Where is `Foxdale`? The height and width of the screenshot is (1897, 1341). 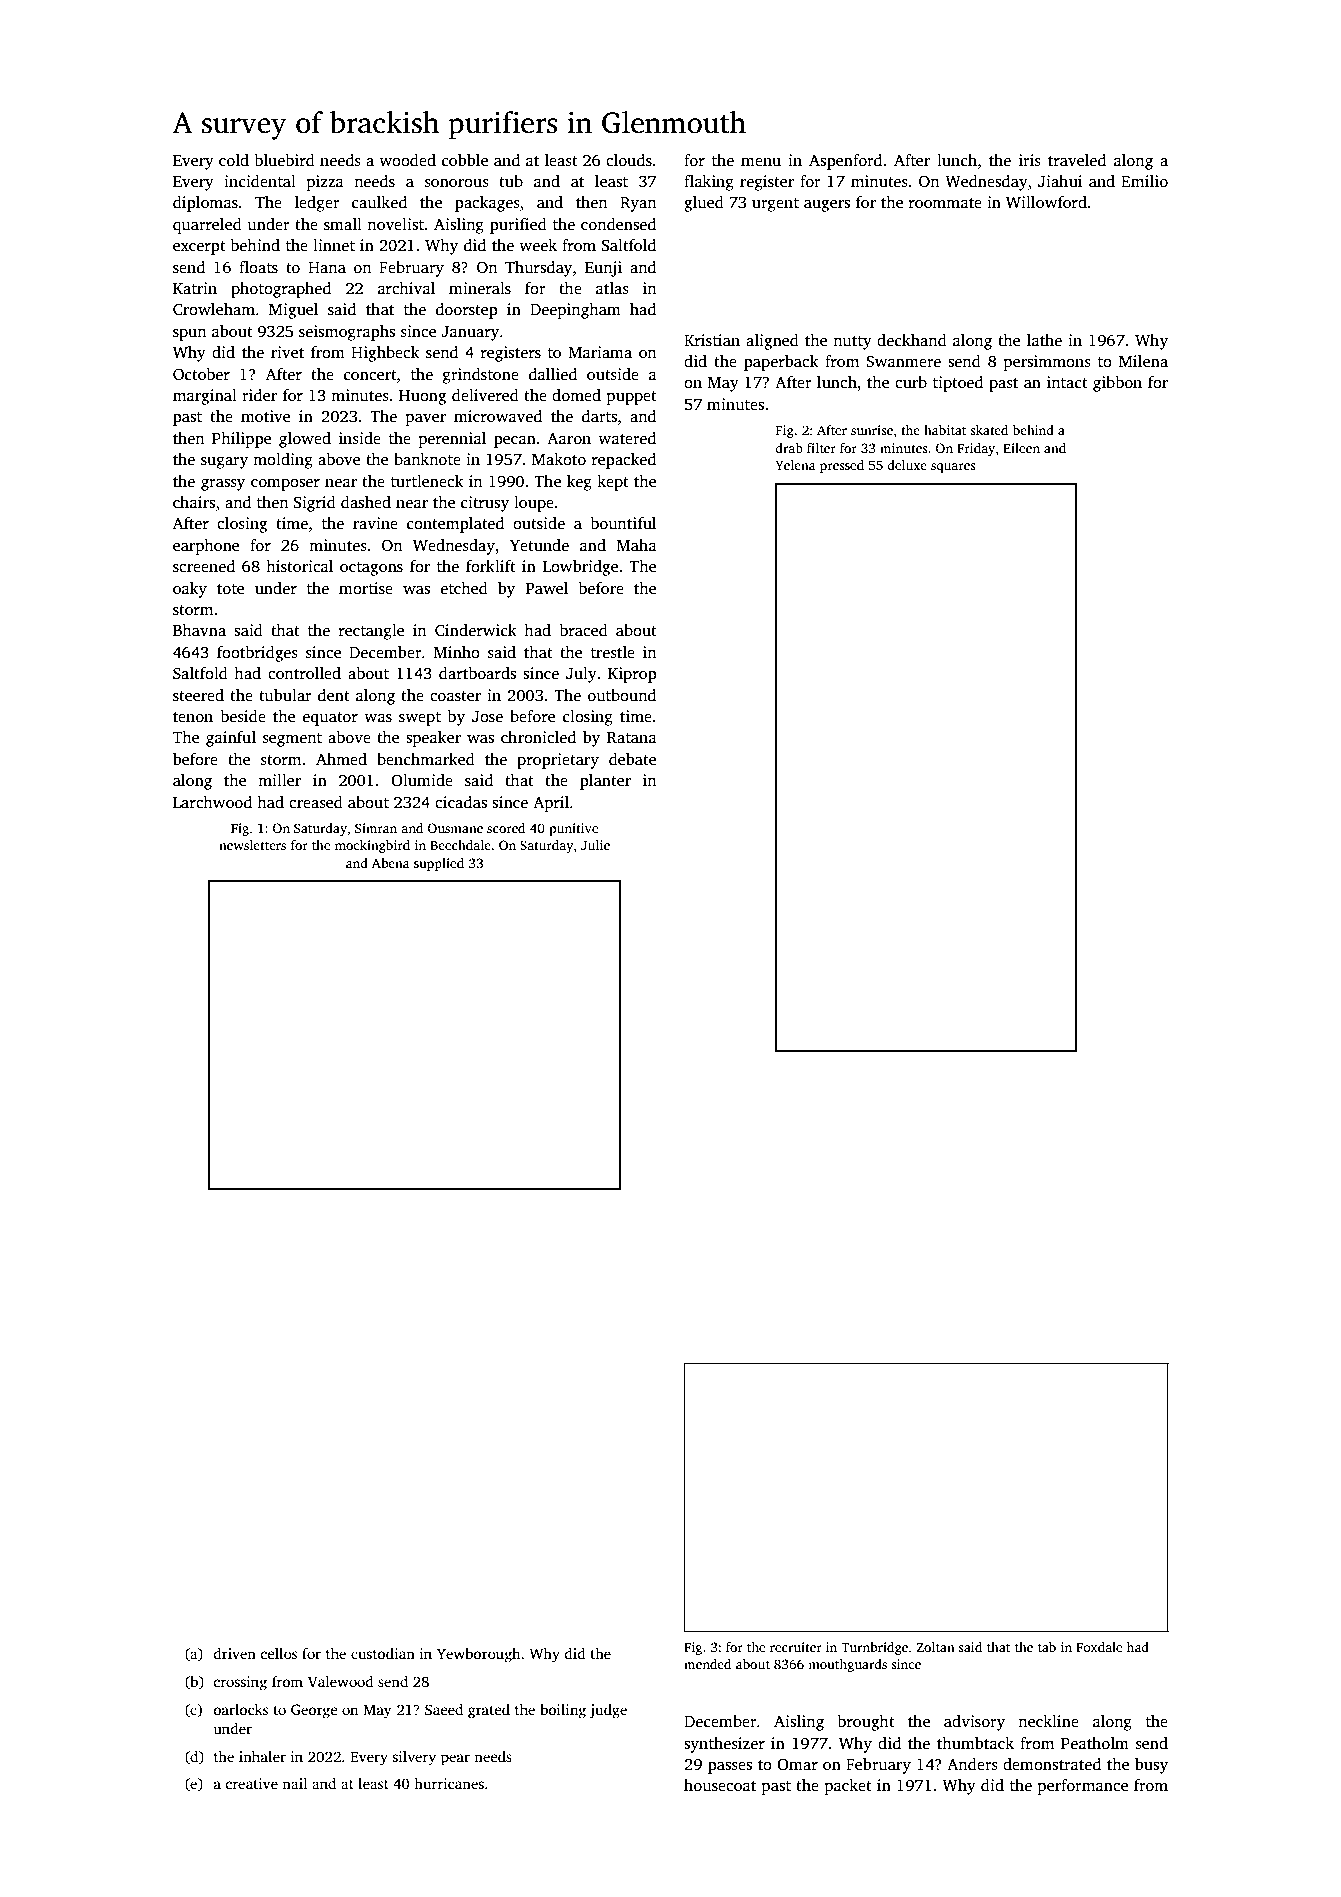 Foxdale is located at coordinates (1099, 1647).
